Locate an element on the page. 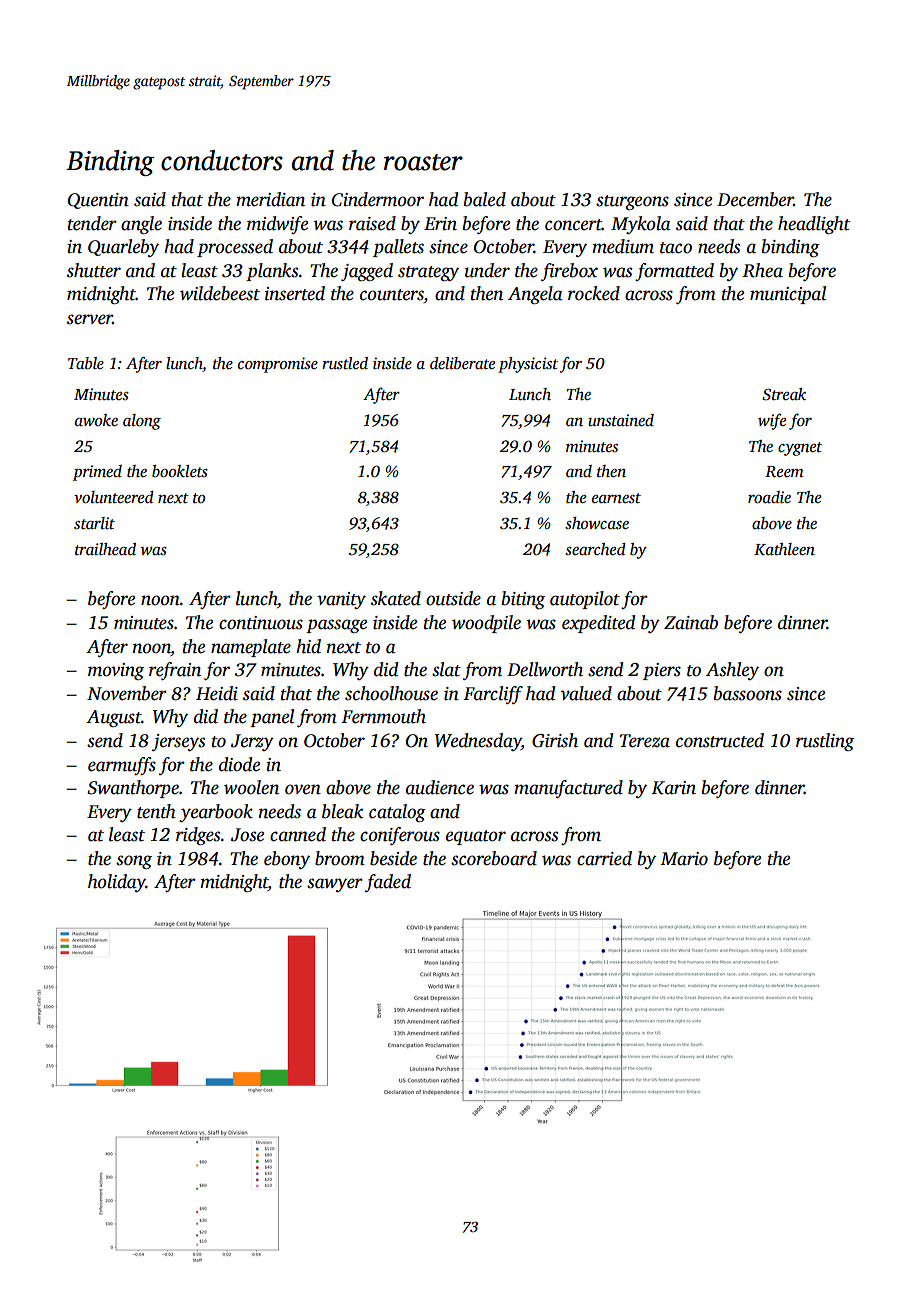 The image size is (924, 1311). awoke is located at coordinates (96, 420).
